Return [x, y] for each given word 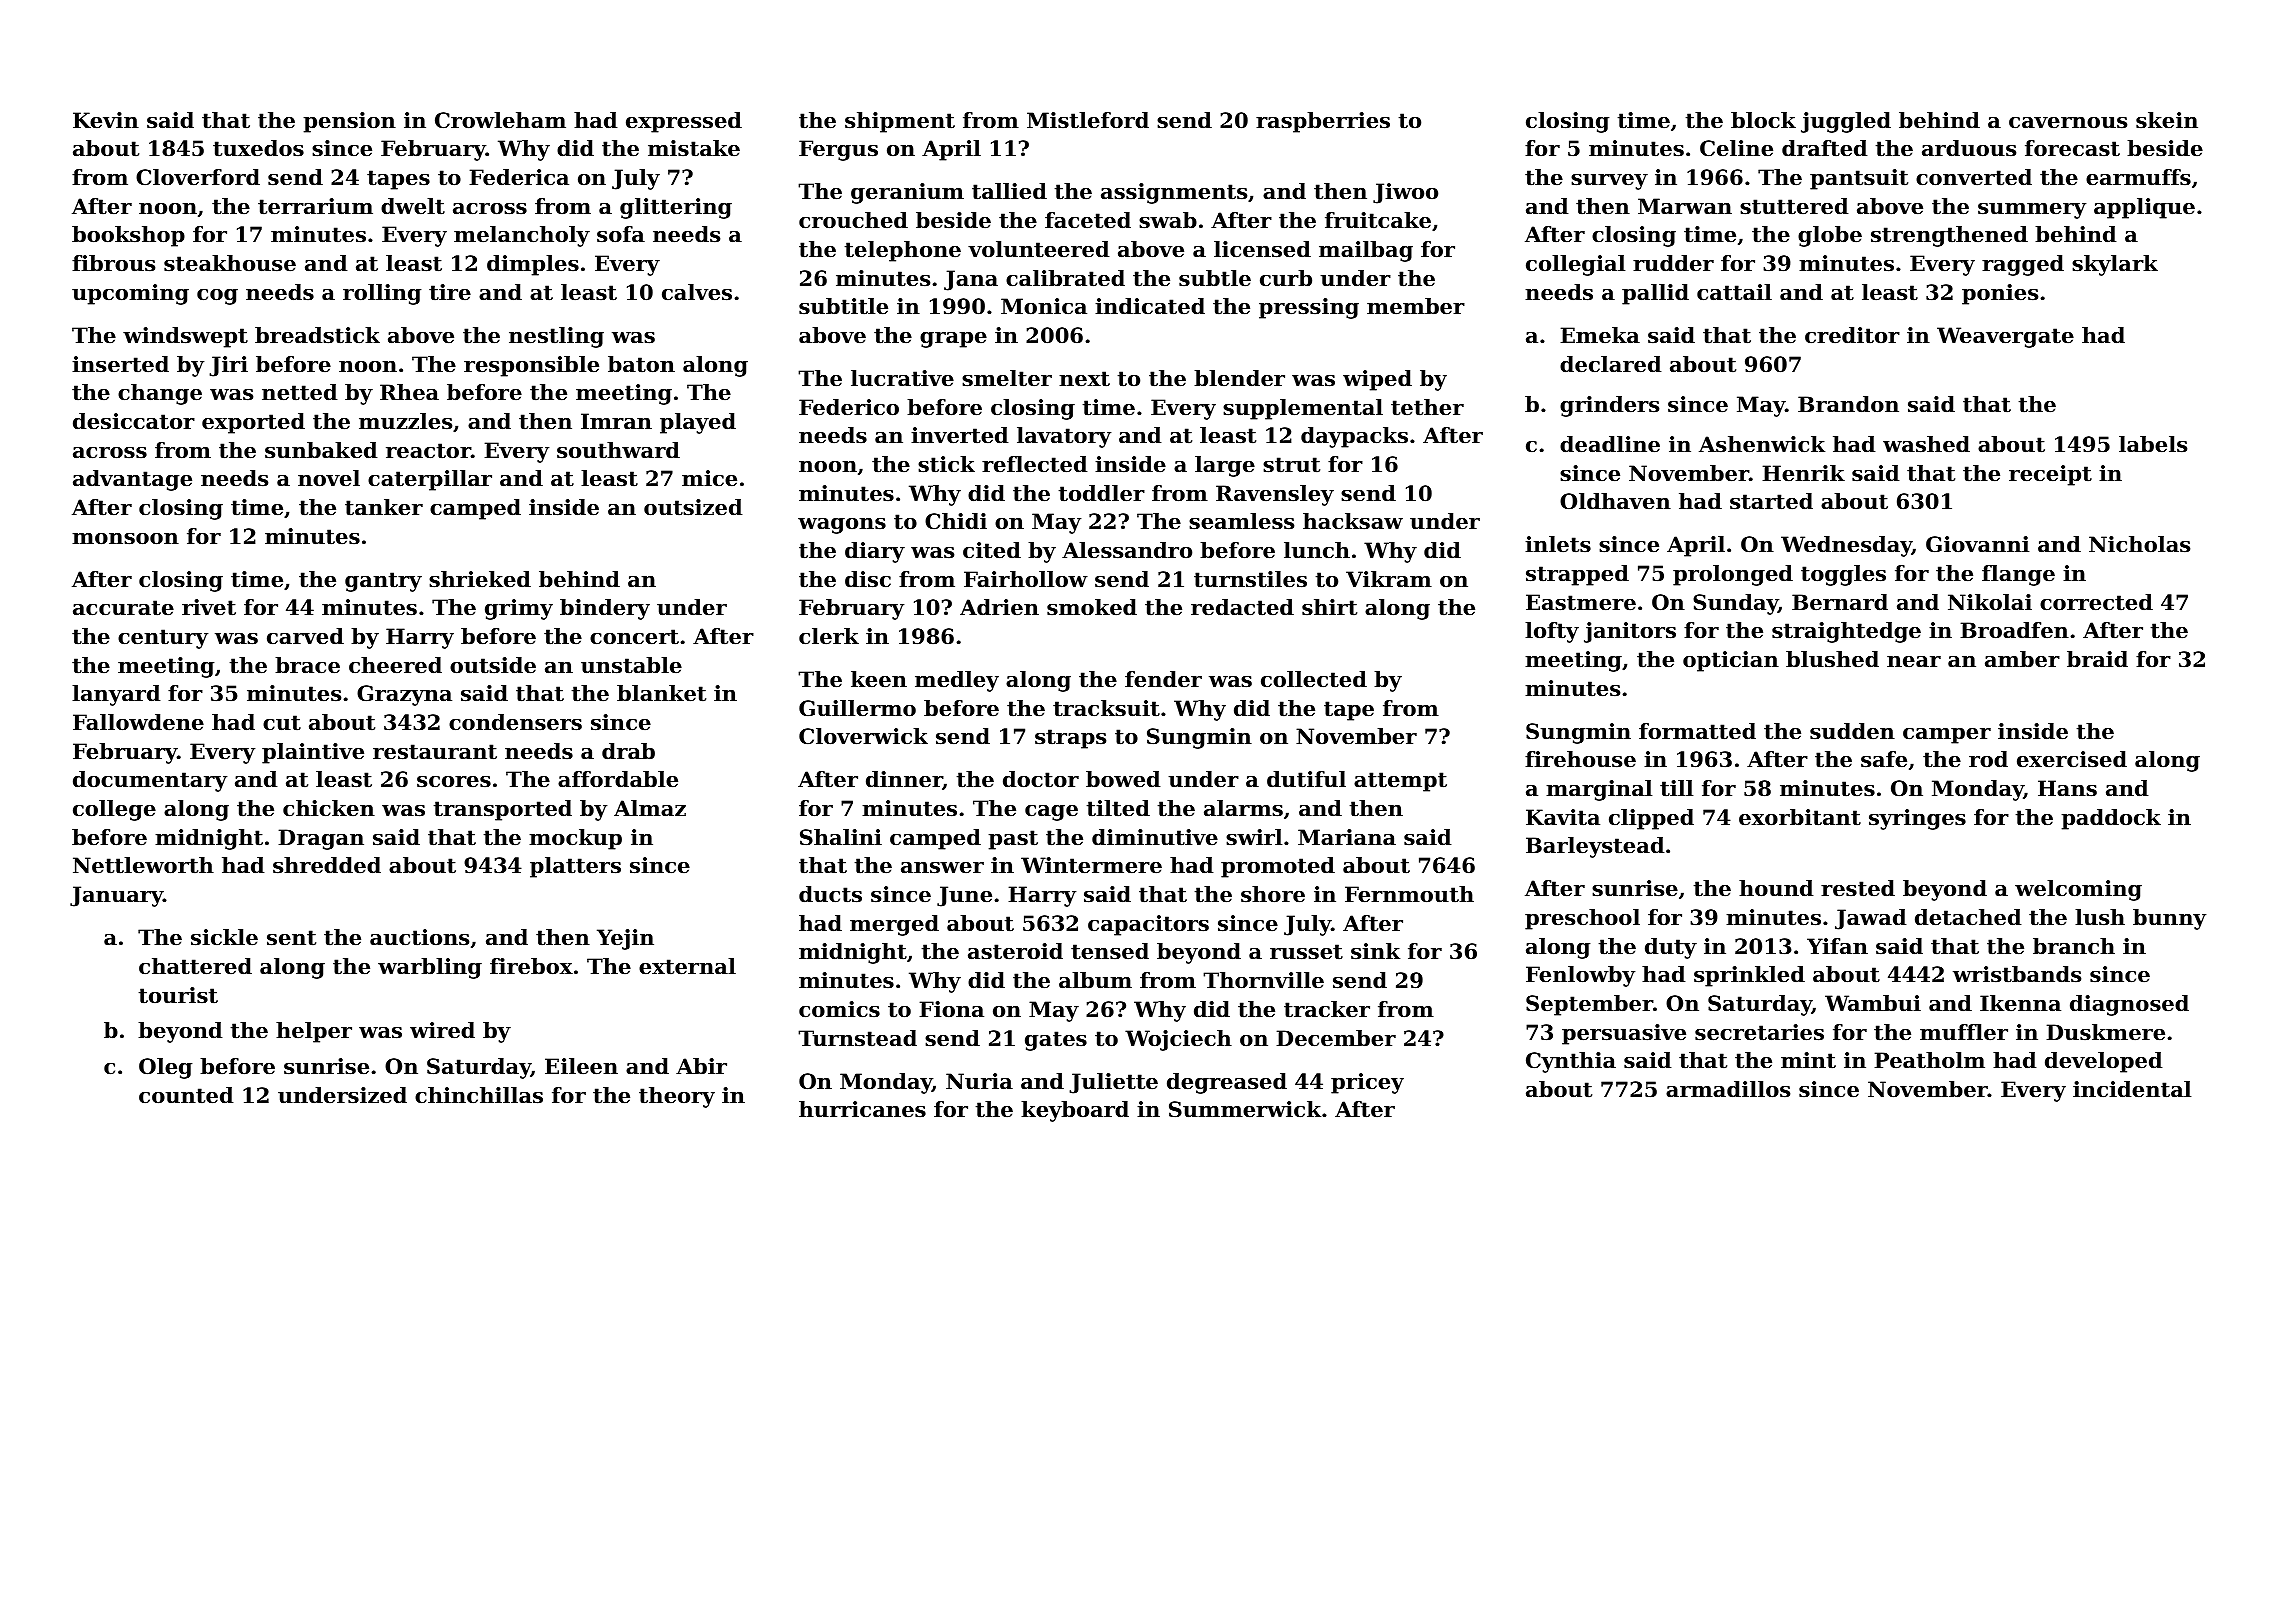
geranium [907, 193]
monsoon [125, 539]
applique [2144, 208]
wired [442, 1030]
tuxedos [258, 148]
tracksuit [1106, 708]
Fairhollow [1026, 579]
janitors [1630, 632]
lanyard [116, 695]
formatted [1697, 731]
